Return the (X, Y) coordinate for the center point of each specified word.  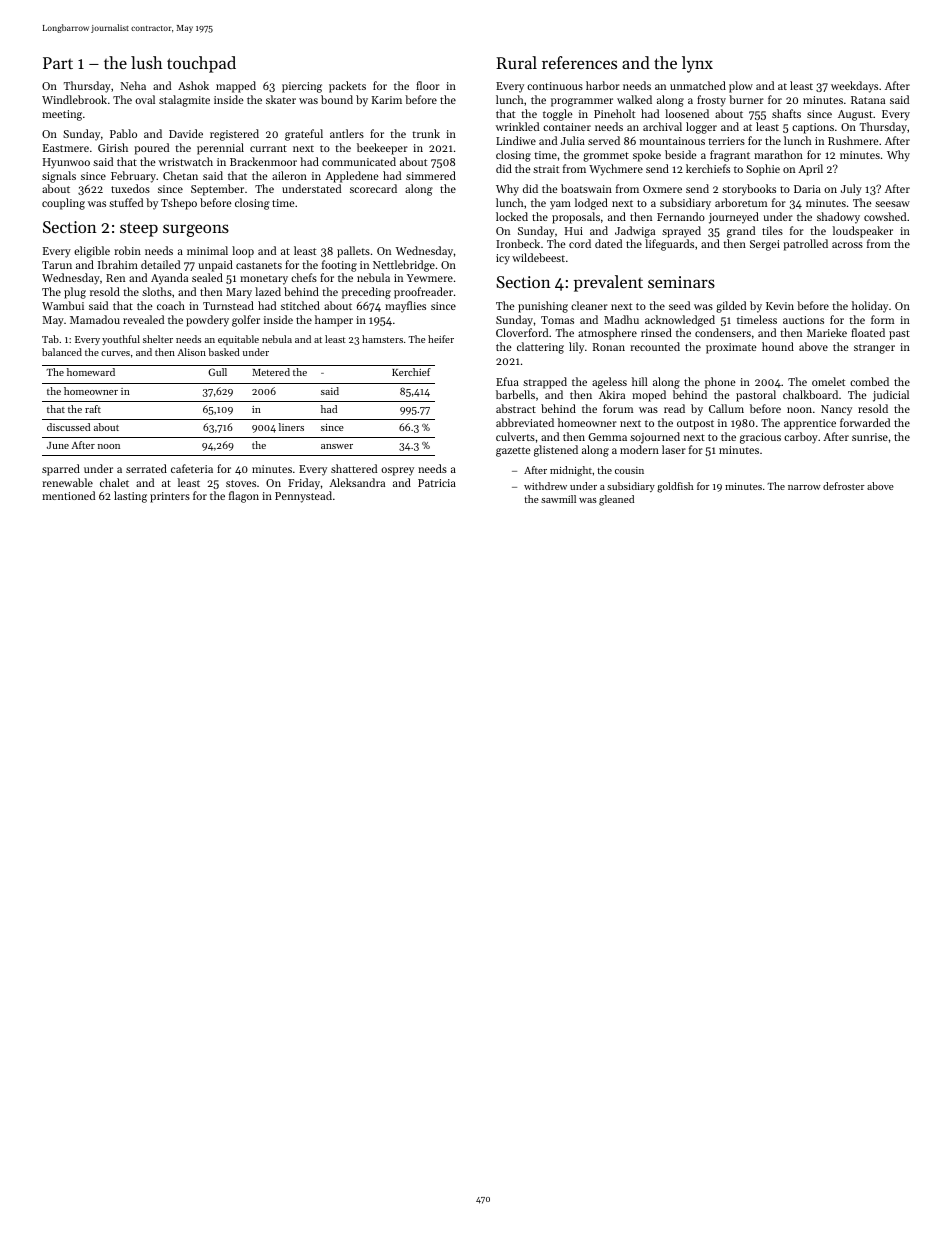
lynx (697, 64)
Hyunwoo (66, 163)
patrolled (805, 245)
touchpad (201, 64)
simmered (431, 175)
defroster (844, 486)
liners (291, 427)
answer (337, 446)
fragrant (730, 156)
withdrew (545, 486)
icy (503, 259)
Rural (516, 62)
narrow (804, 487)
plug (75, 293)
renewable (67, 482)
